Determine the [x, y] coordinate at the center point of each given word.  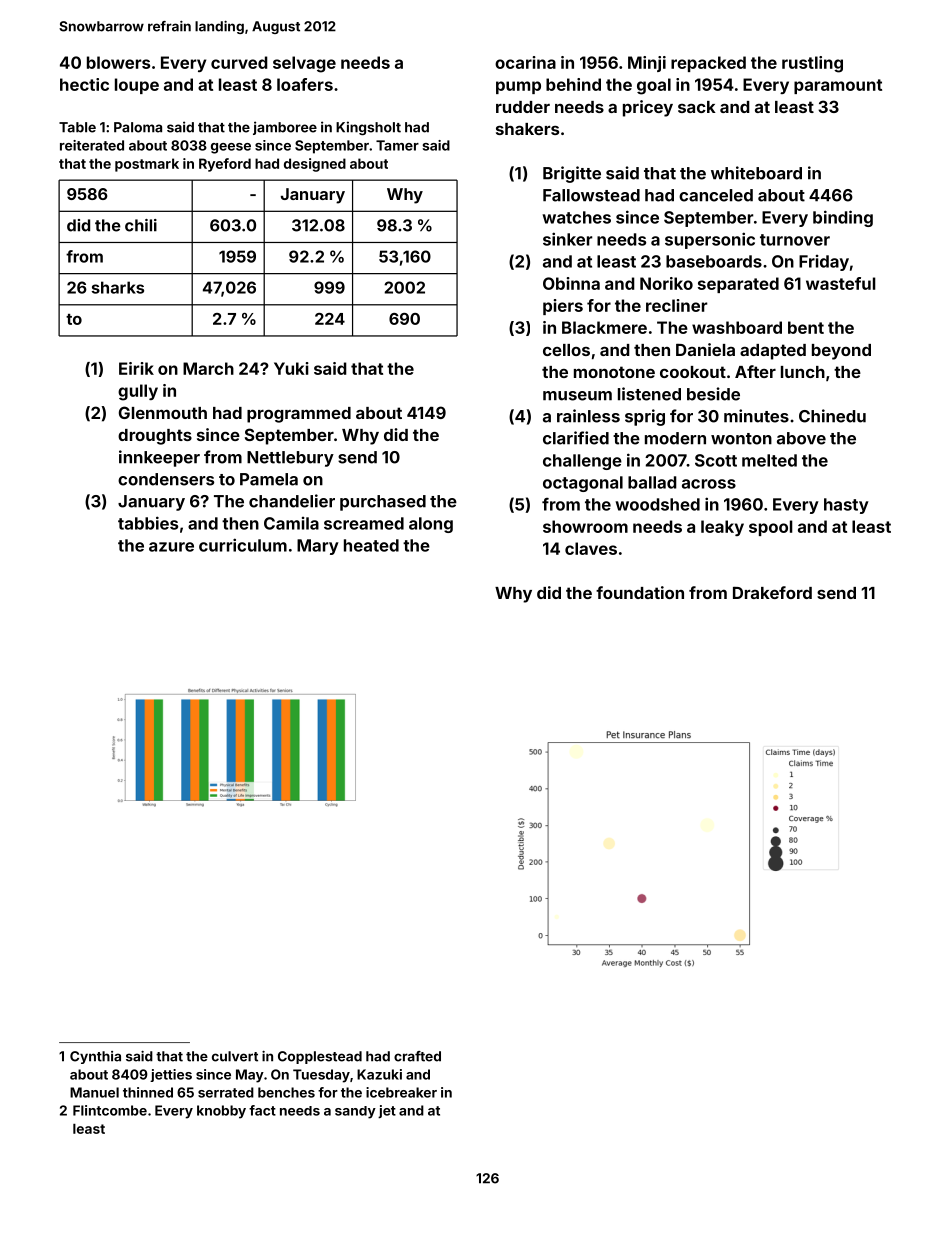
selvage [304, 64]
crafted [417, 1056]
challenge [582, 462]
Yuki [291, 368]
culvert [235, 1056]
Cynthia [95, 1057]
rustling [812, 64]
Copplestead [320, 1057]
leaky [722, 528]
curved [239, 62]
